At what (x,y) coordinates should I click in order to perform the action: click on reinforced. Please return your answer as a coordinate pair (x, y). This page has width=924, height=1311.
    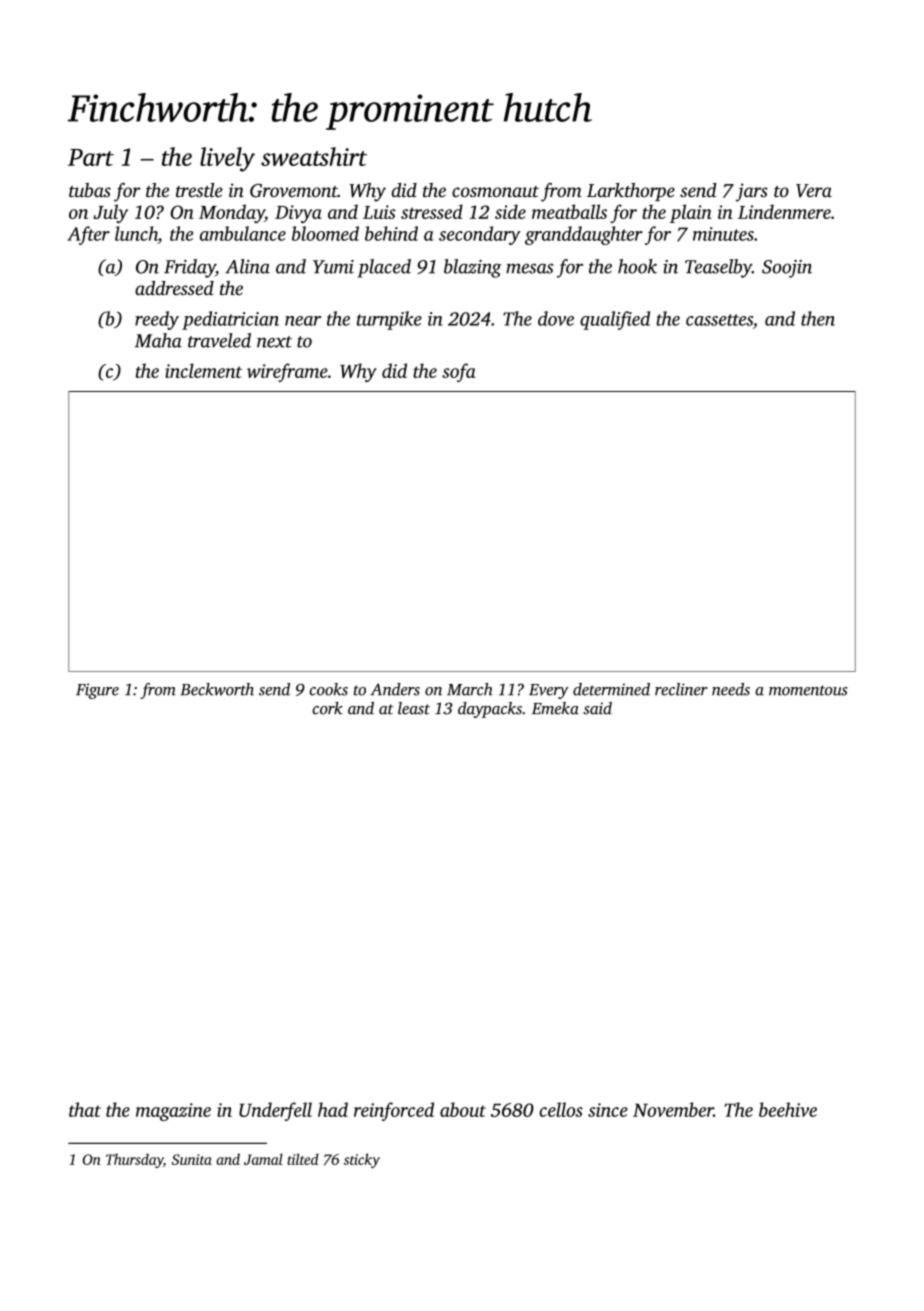
    Looking at the image, I should click on (394, 1111).
